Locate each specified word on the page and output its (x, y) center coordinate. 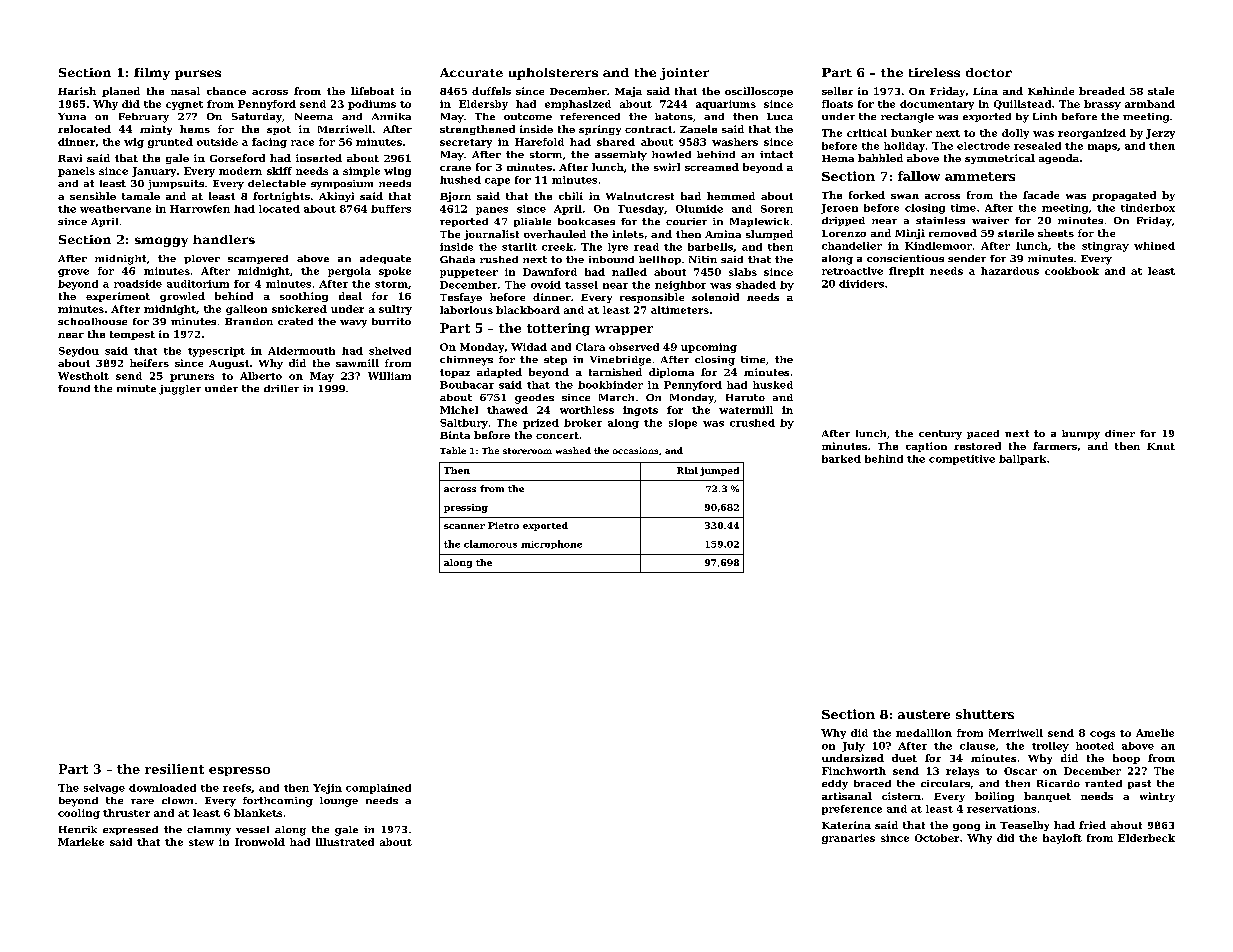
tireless (934, 72)
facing (269, 143)
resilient (174, 769)
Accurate (471, 72)
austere (924, 714)
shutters (985, 714)
